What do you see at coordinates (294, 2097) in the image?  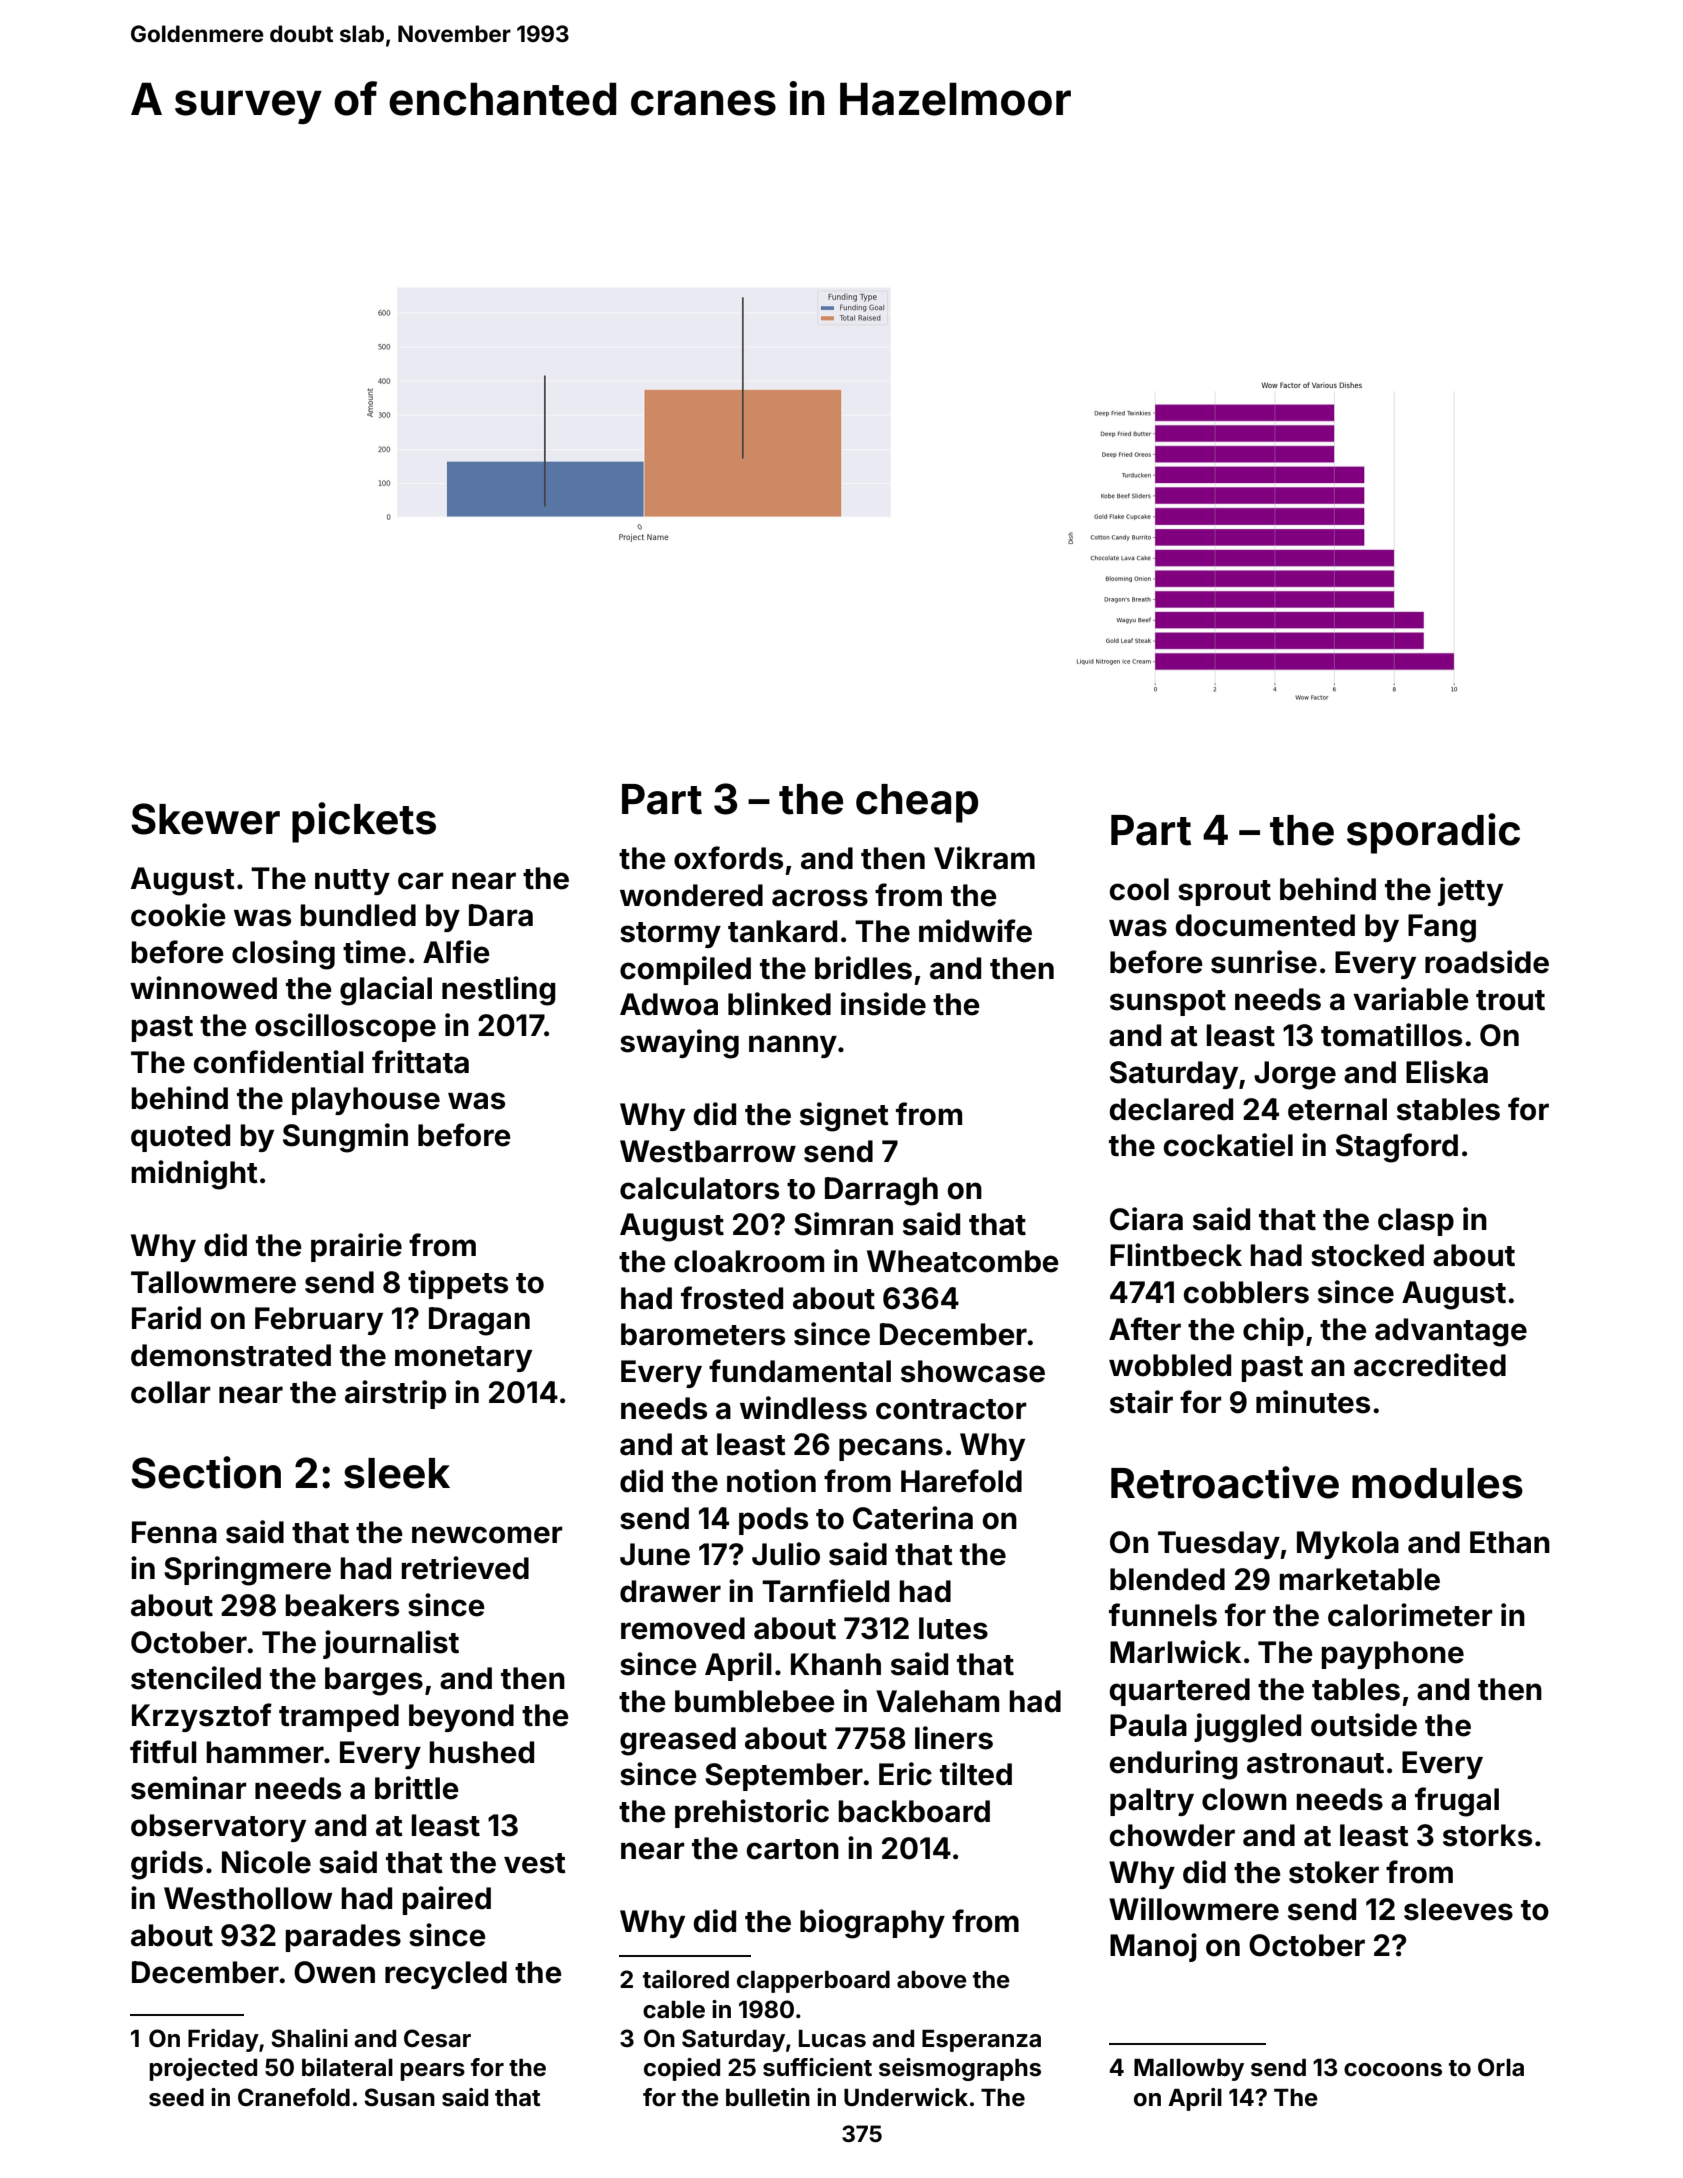 I see `Cranefold` at bounding box center [294, 2097].
